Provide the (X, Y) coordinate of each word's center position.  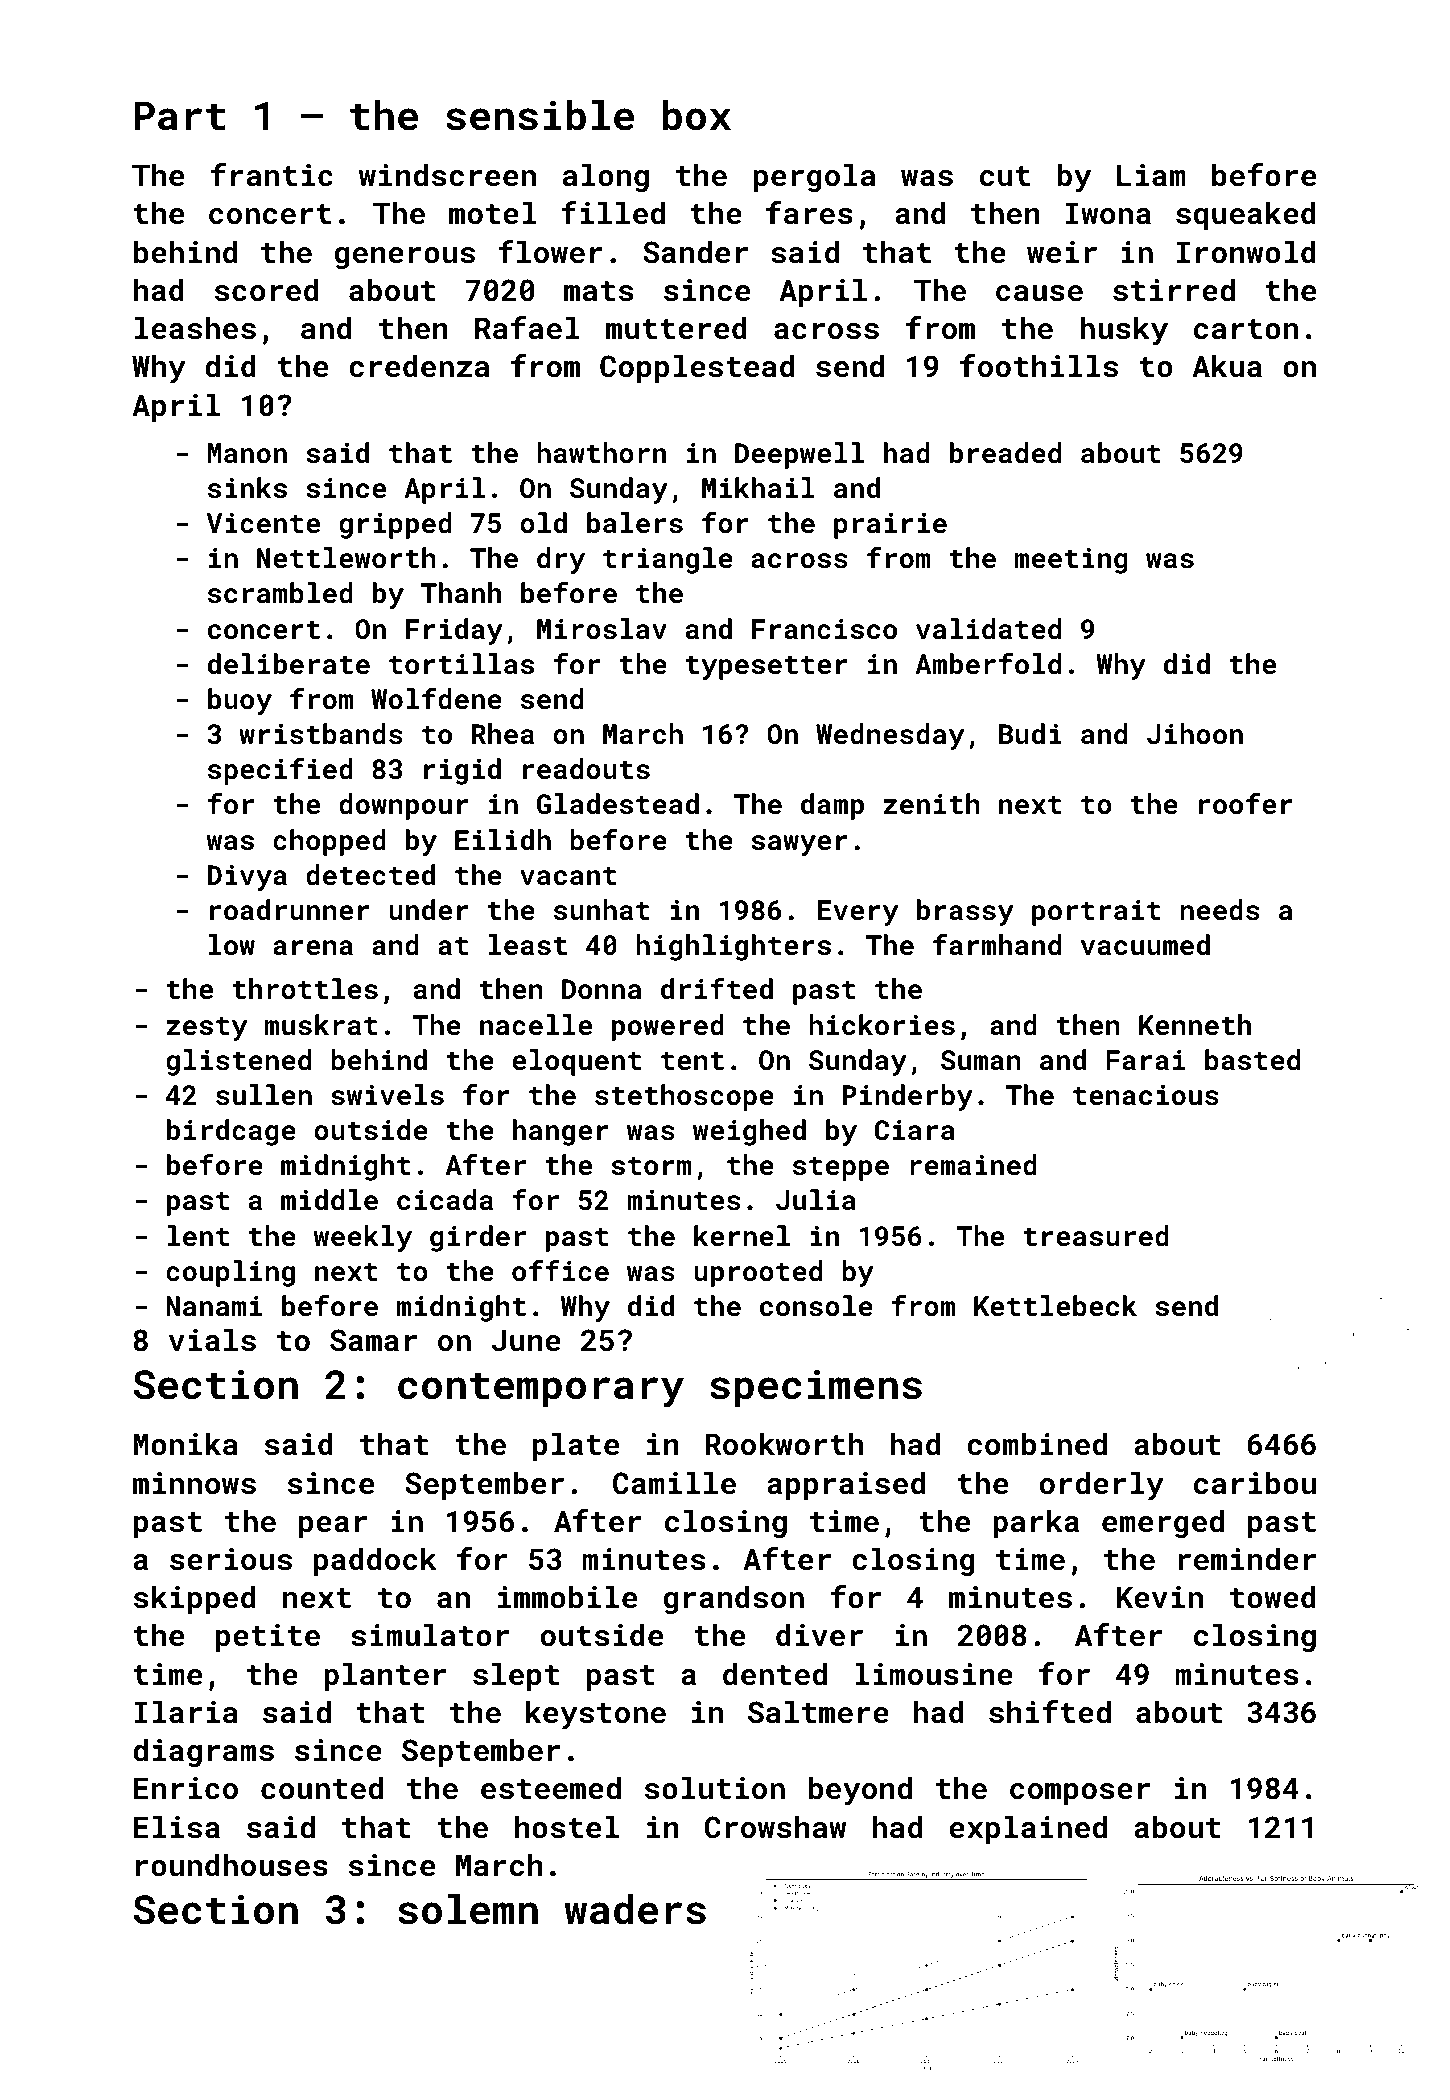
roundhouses (232, 1865)
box (697, 115)
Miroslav (602, 629)
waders (635, 1909)
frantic (272, 175)
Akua (1227, 366)
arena (313, 947)
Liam (1151, 175)
